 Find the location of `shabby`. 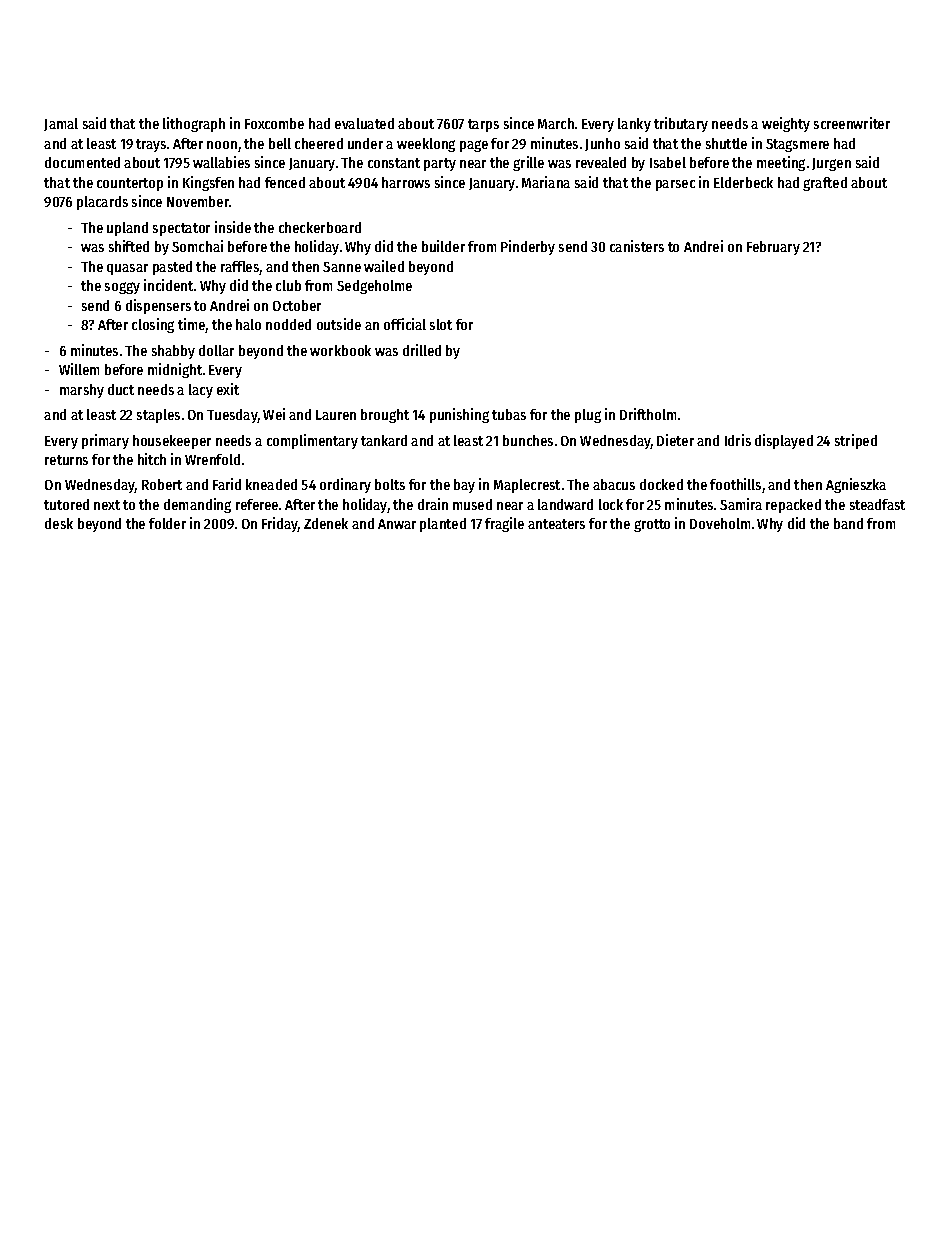

shabby is located at coordinates (173, 352).
